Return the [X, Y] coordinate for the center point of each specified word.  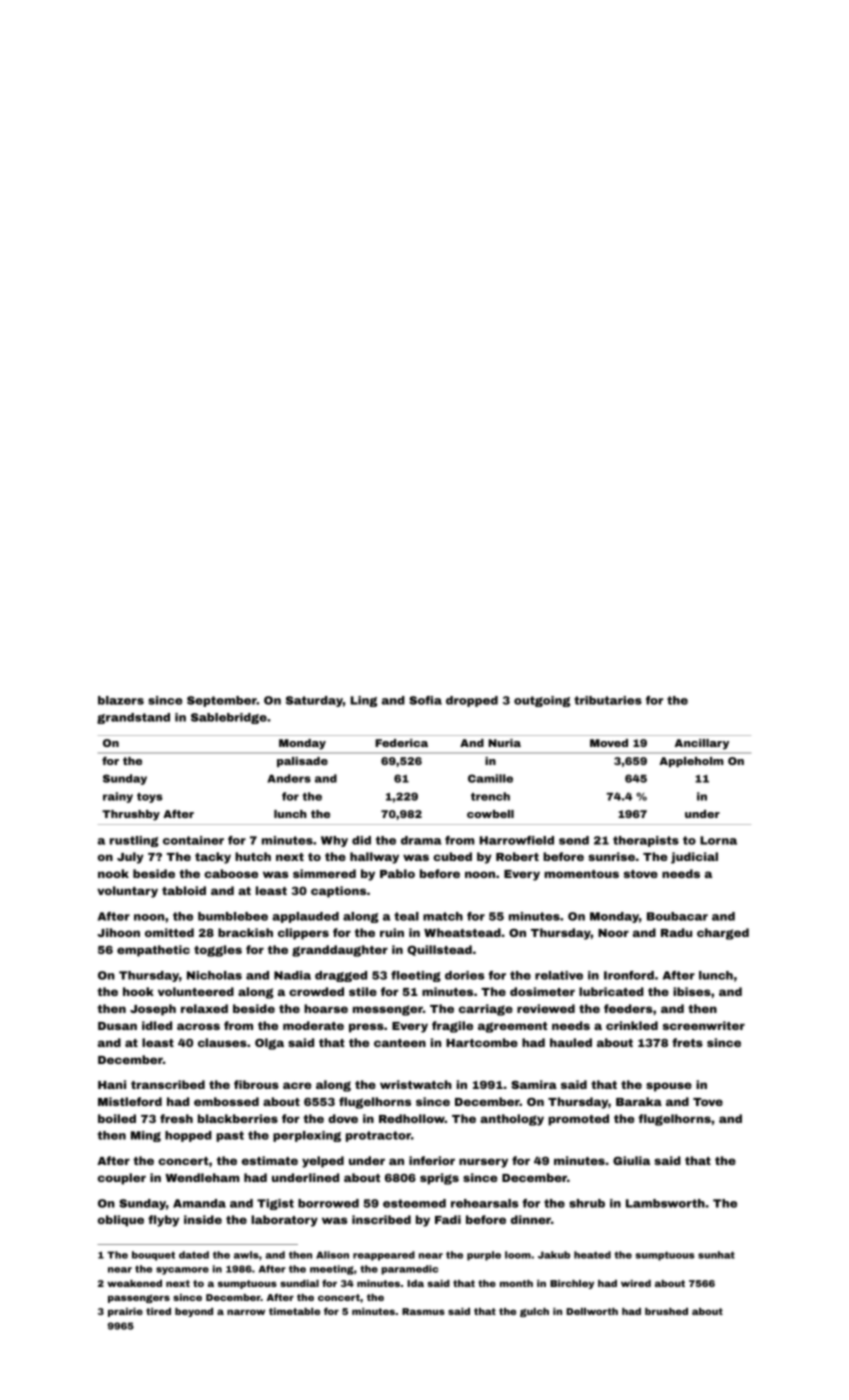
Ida [415, 1283]
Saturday [314, 701]
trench [490, 796]
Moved [609, 743]
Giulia [631, 1160]
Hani [112, 1084]
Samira [534, 1084]
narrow [246, 1312]
